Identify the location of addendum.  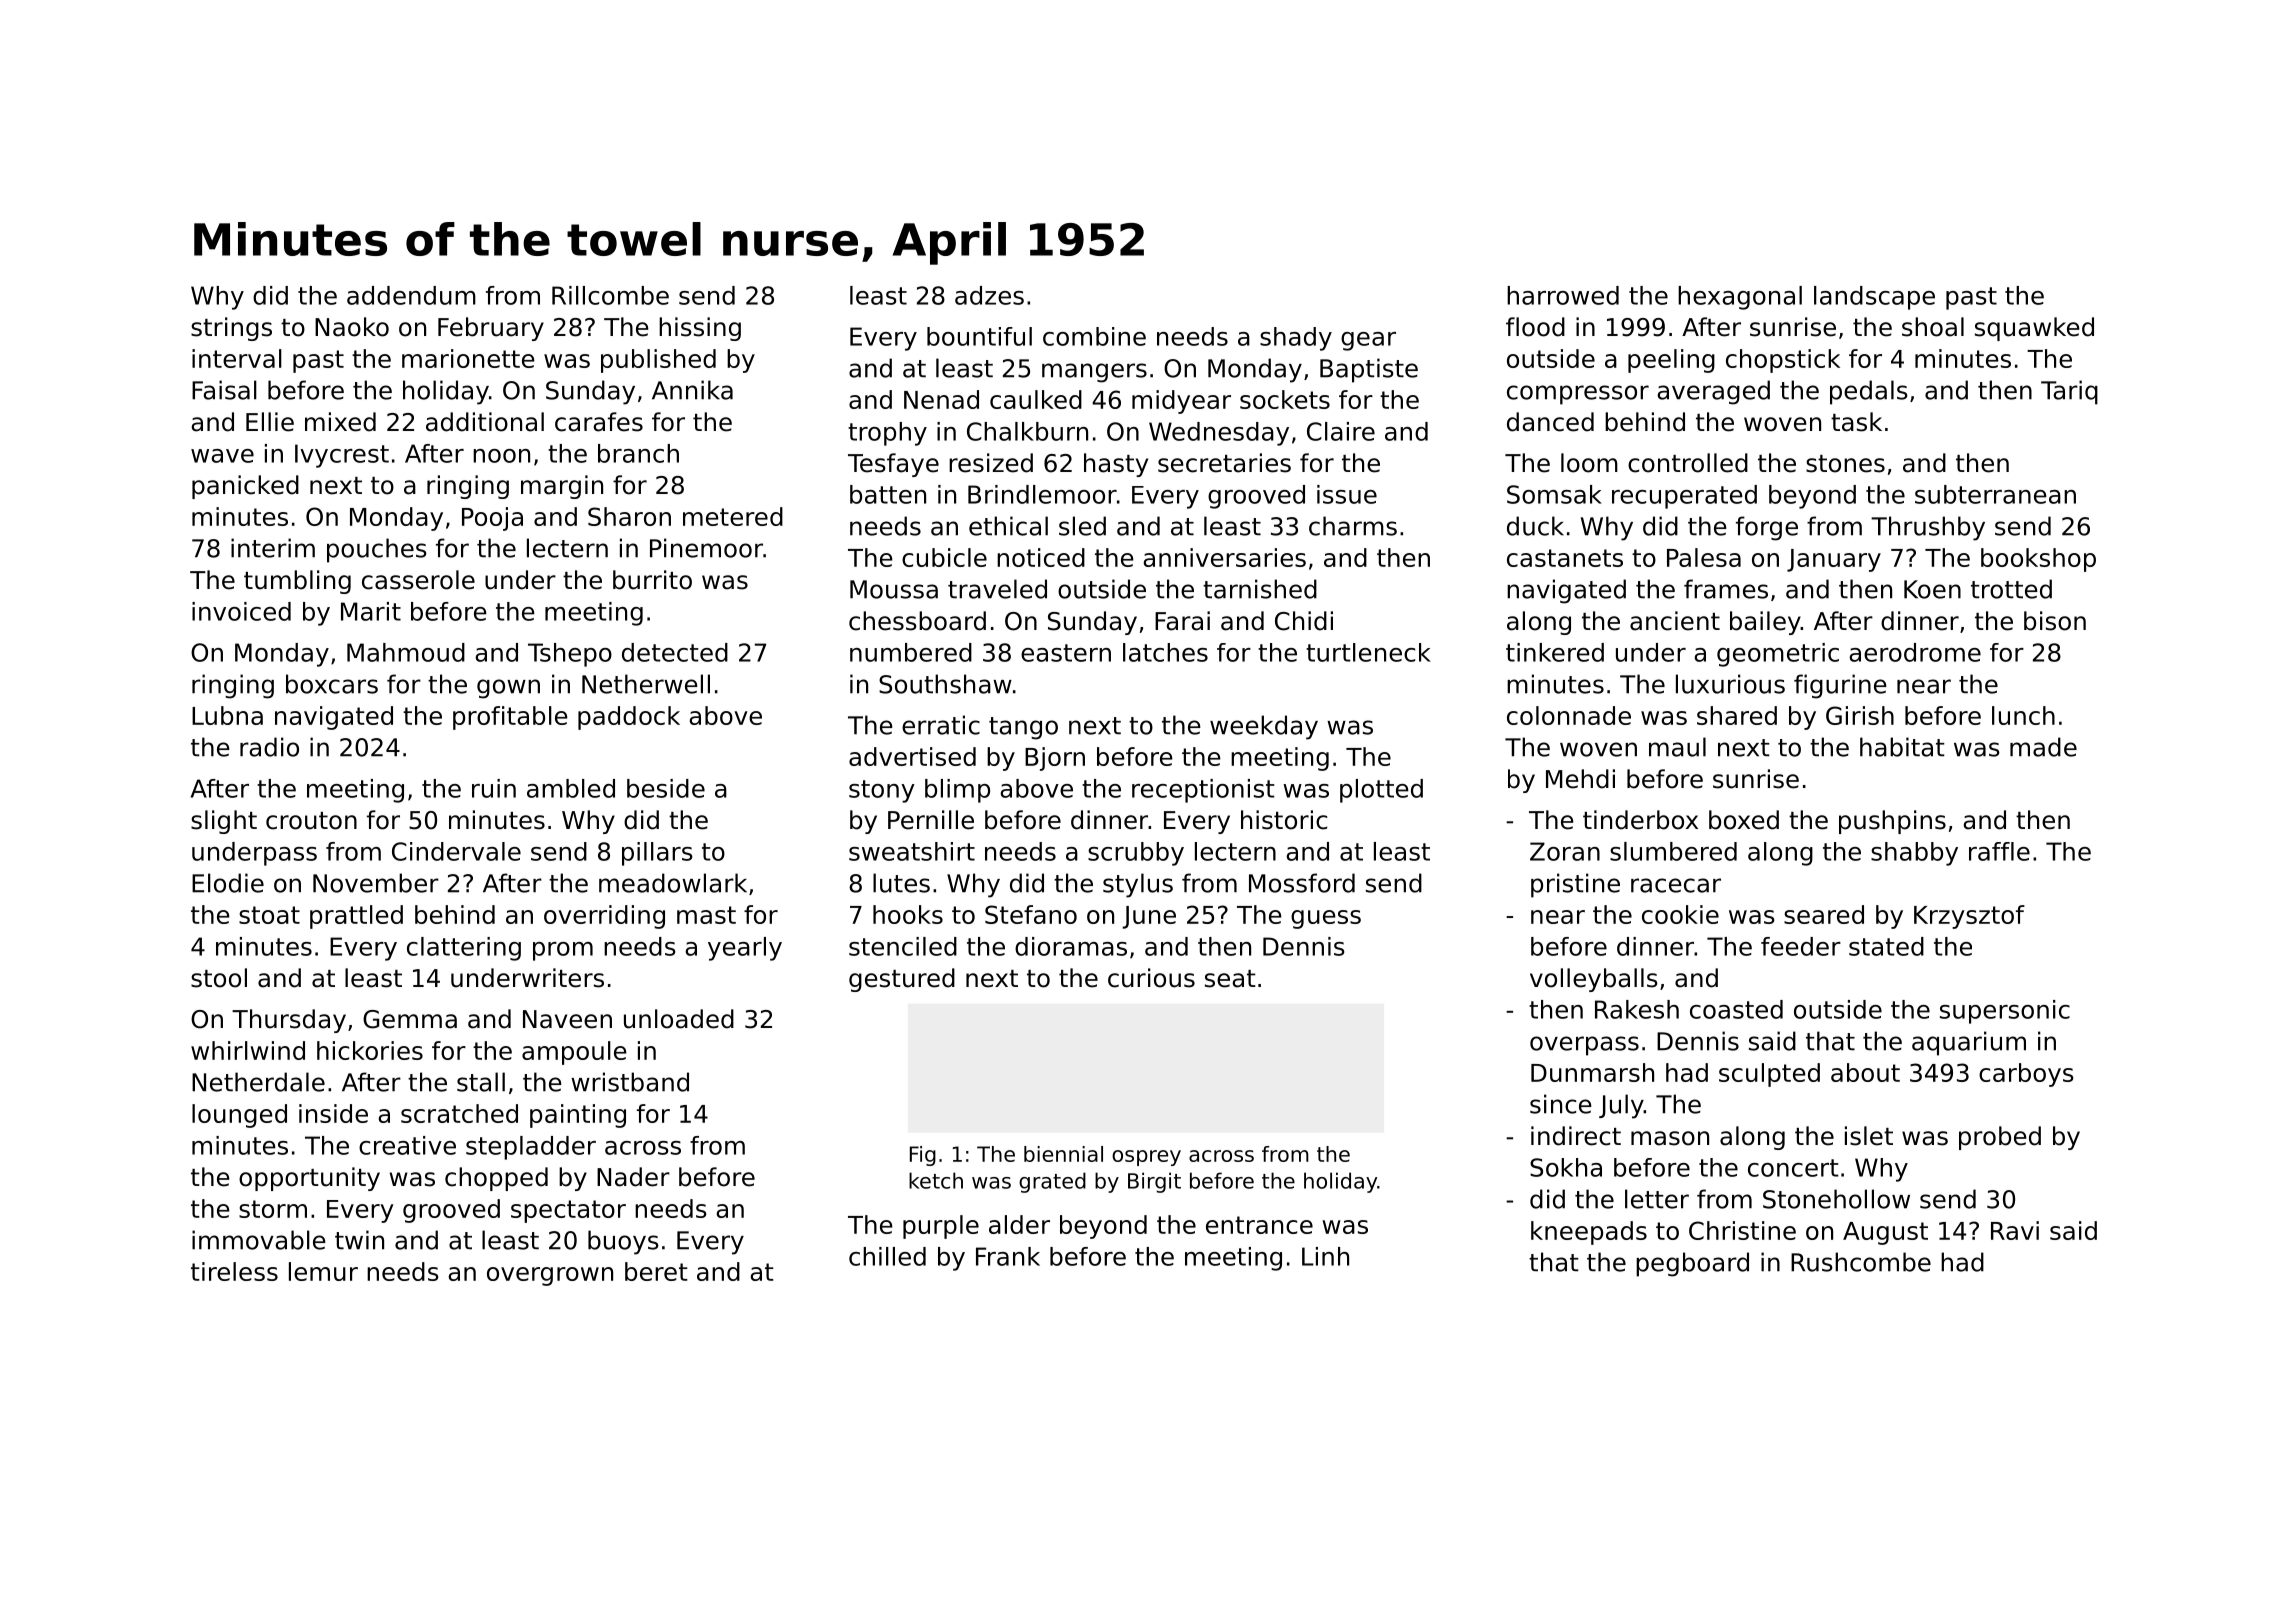
(411, 295).
